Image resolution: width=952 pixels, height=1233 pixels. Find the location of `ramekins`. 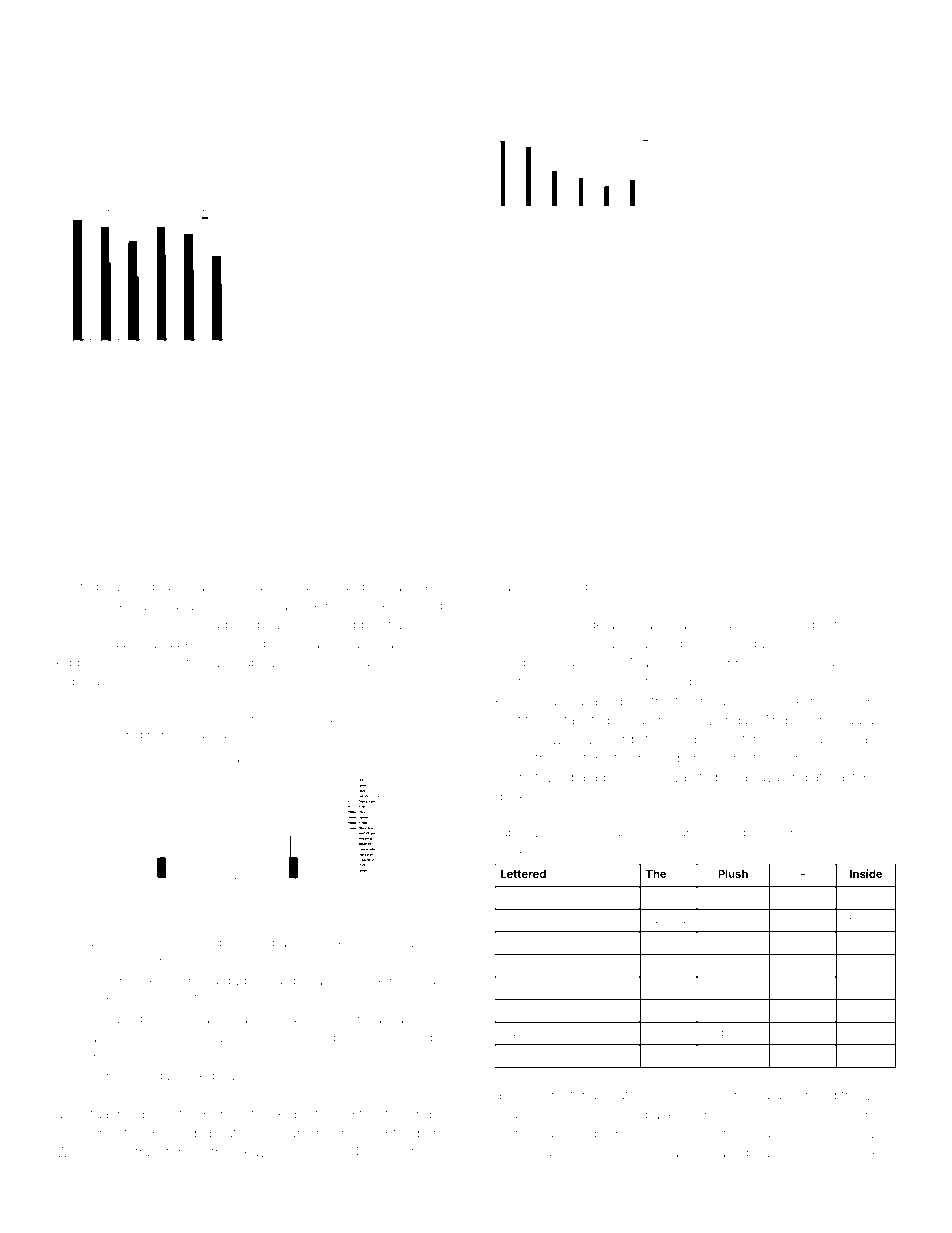

ramekins is located at coordinates (110, 942).
